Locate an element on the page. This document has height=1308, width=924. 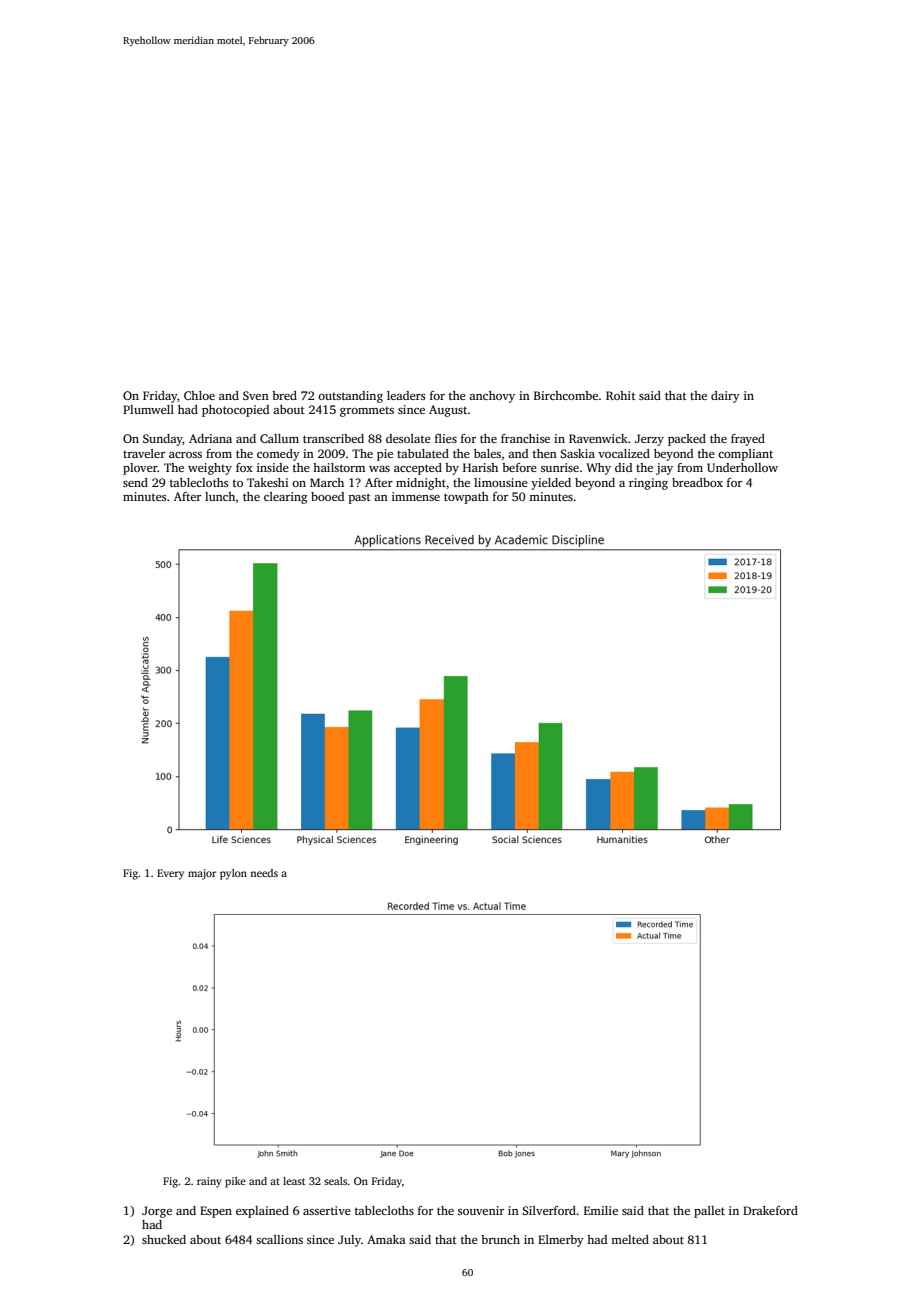
lunch is located at coordinates (220, 496).
